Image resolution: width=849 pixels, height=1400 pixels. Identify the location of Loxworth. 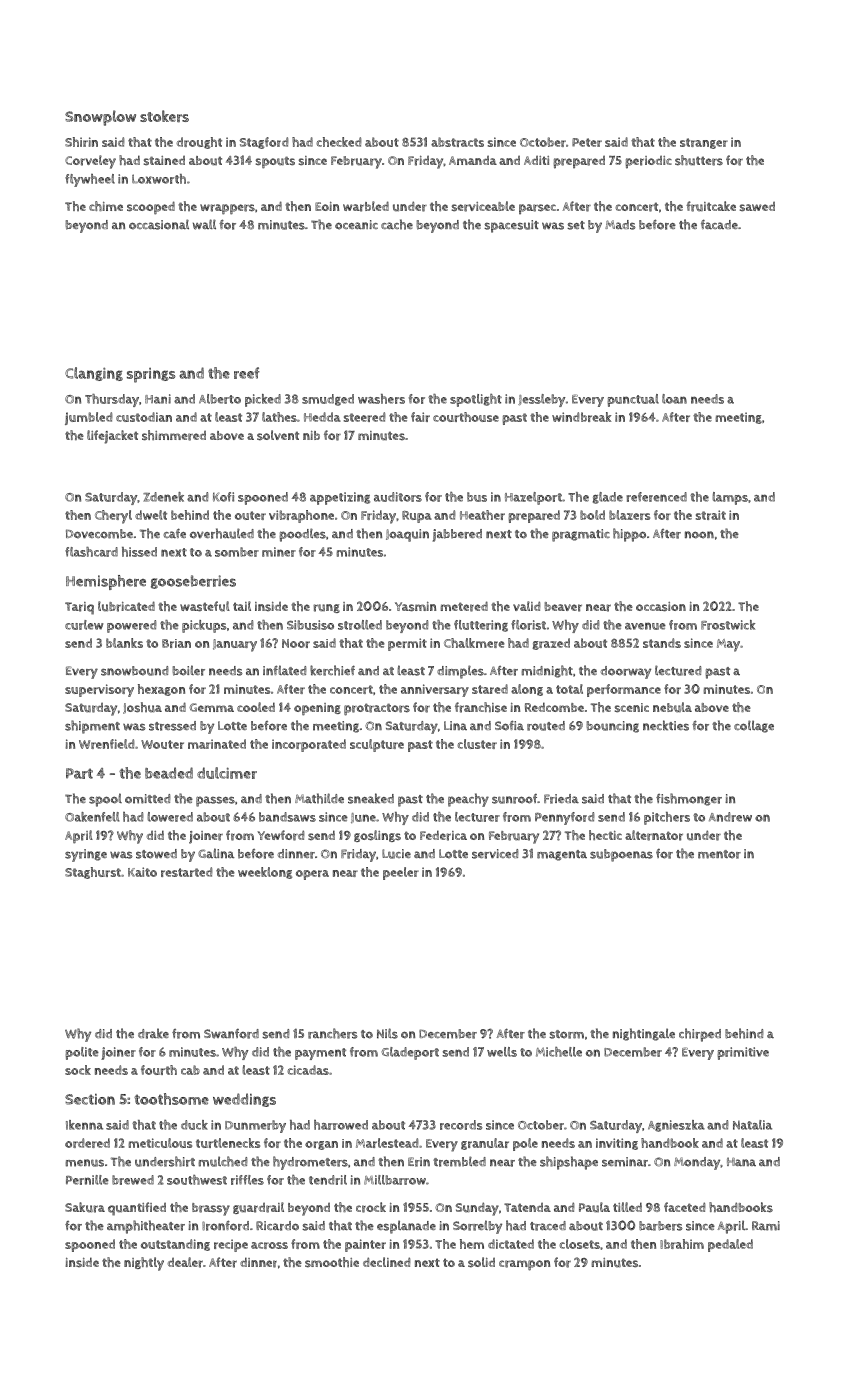
(159, 179).
